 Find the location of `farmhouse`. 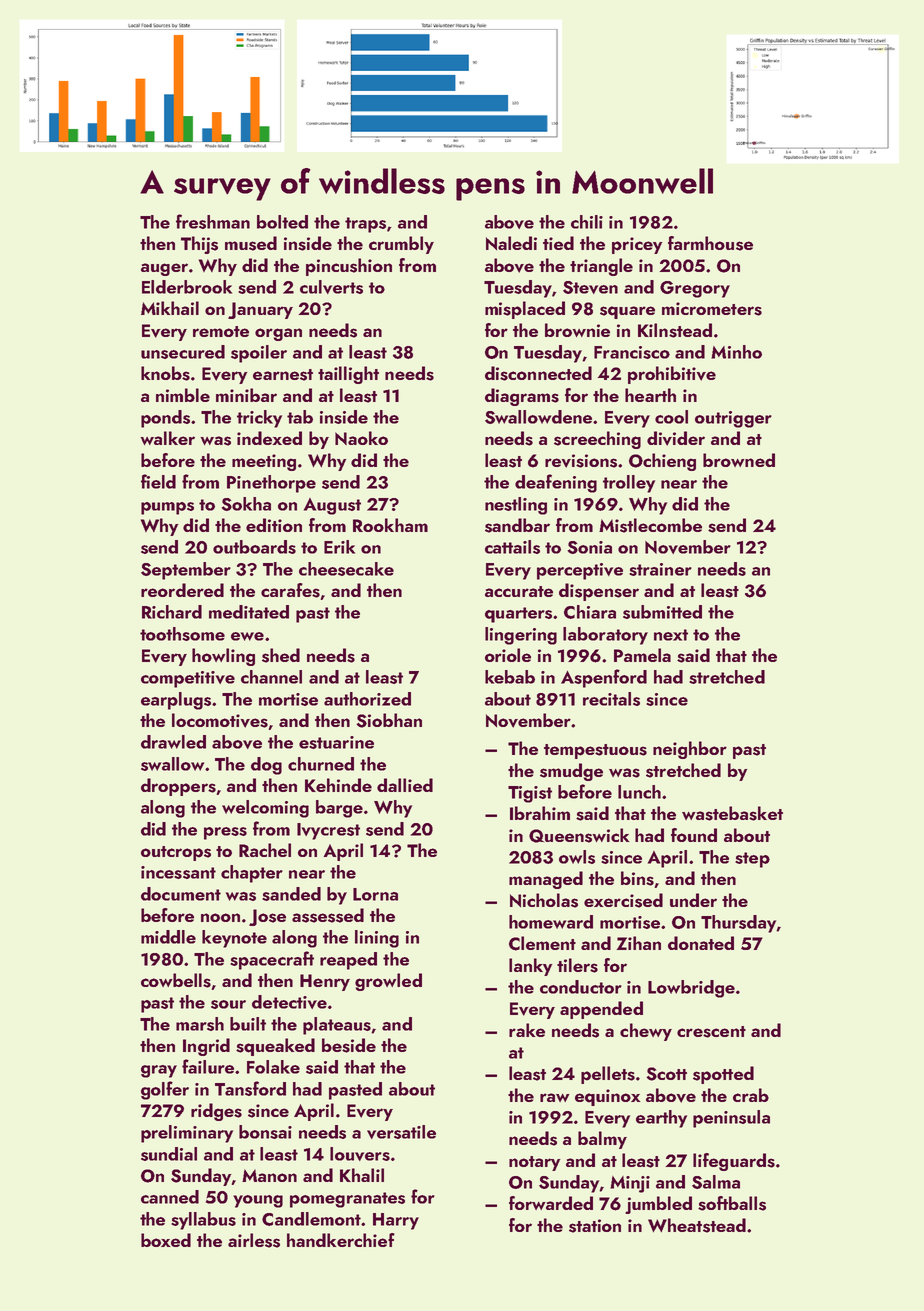

farmhouse is located at coordinates (710, 243).
